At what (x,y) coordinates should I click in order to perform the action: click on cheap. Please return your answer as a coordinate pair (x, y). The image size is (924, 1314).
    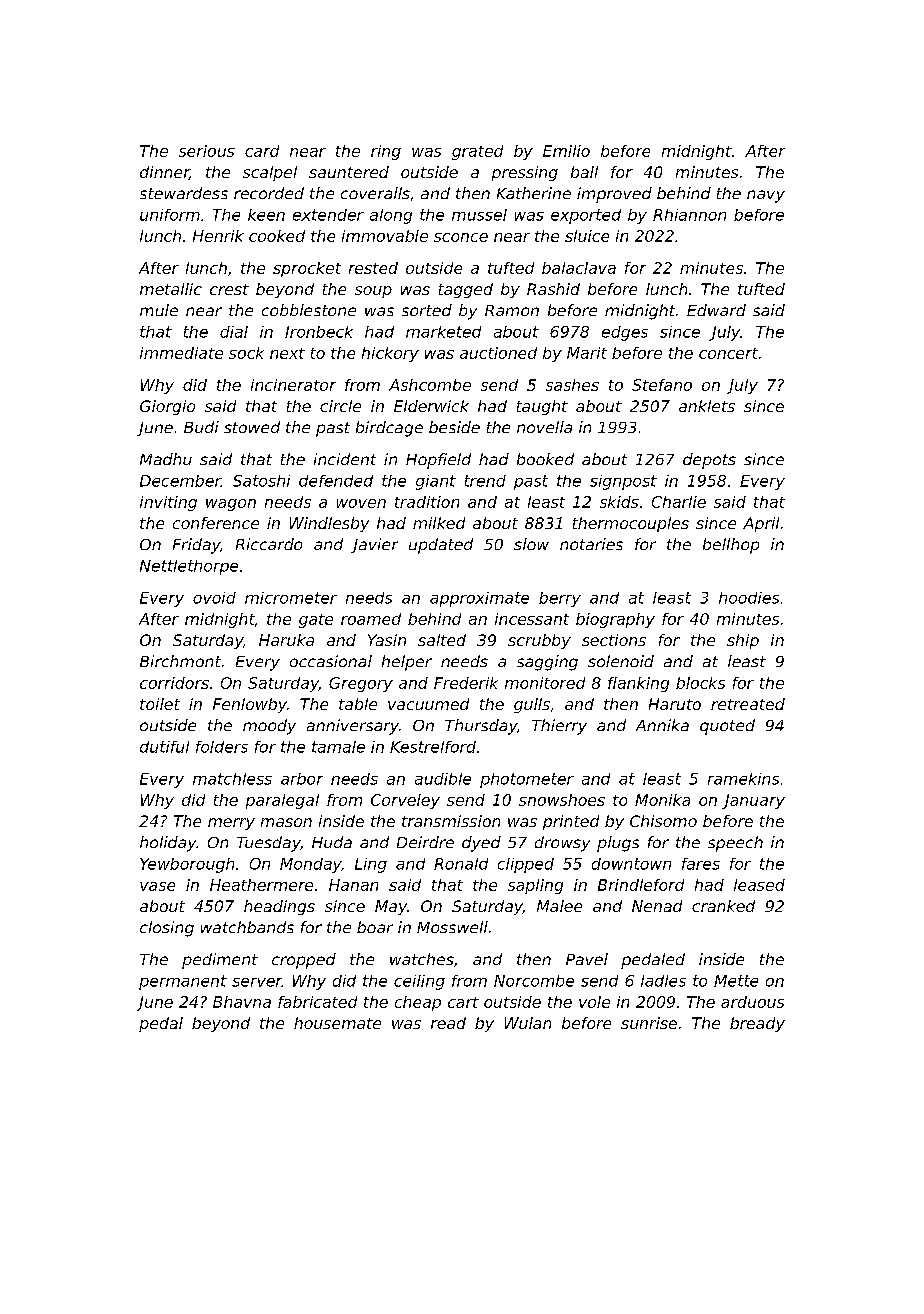
    Looking at the image, I should click on (418, 1003).
